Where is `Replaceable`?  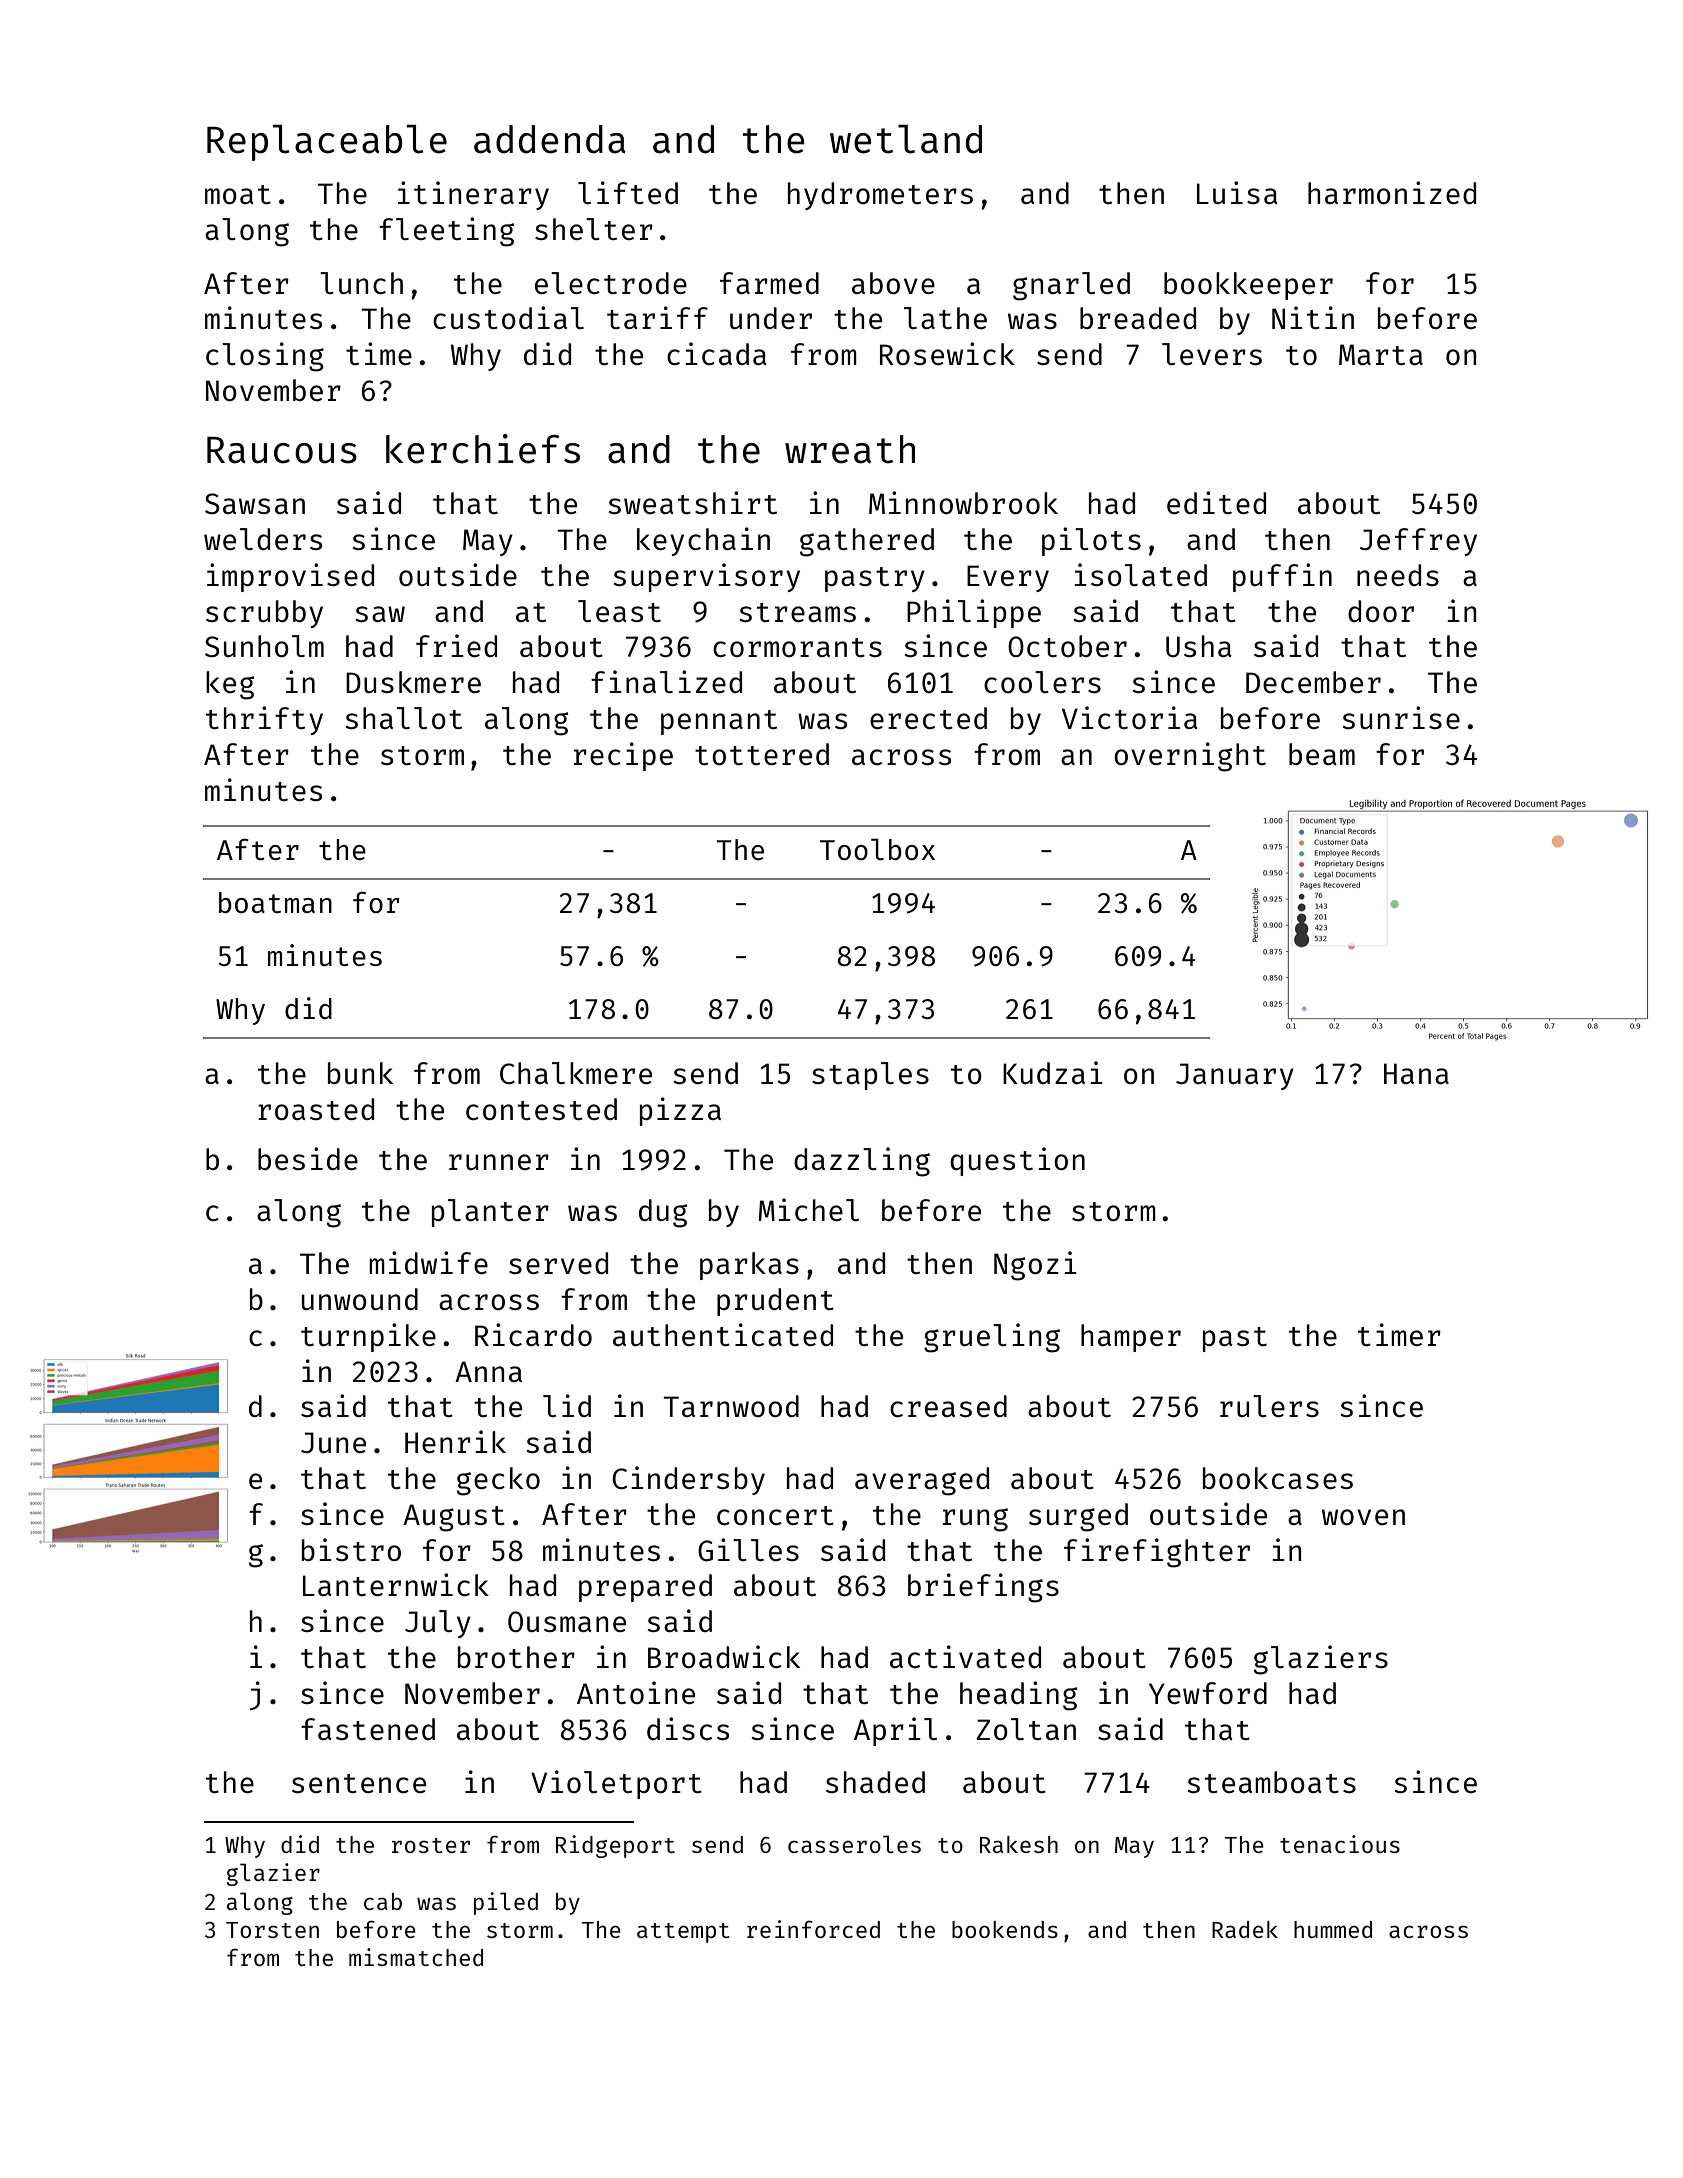 Replaceable is located at coordinates (327, 143).
